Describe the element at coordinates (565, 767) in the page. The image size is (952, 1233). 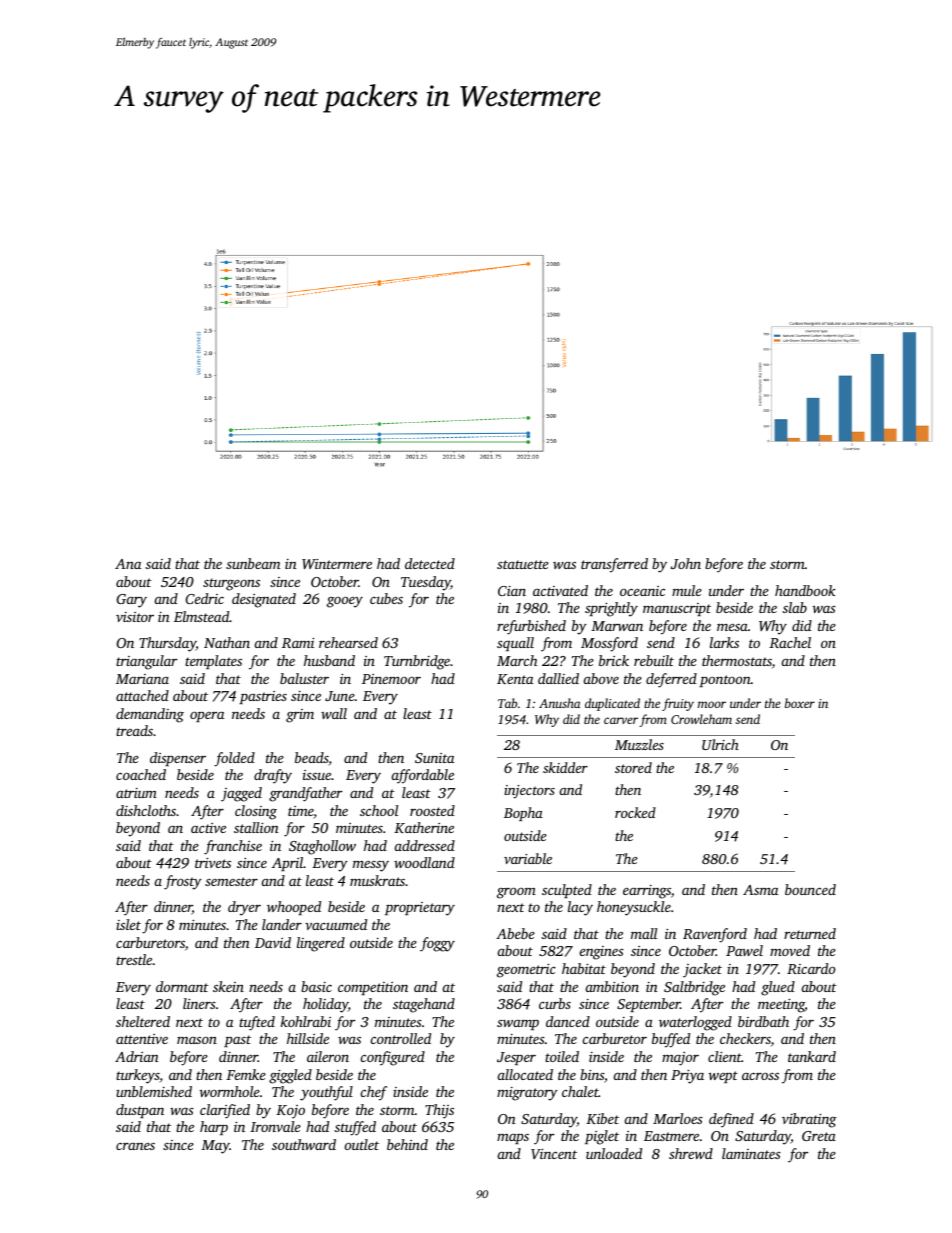
I see `skidder` at that location.
